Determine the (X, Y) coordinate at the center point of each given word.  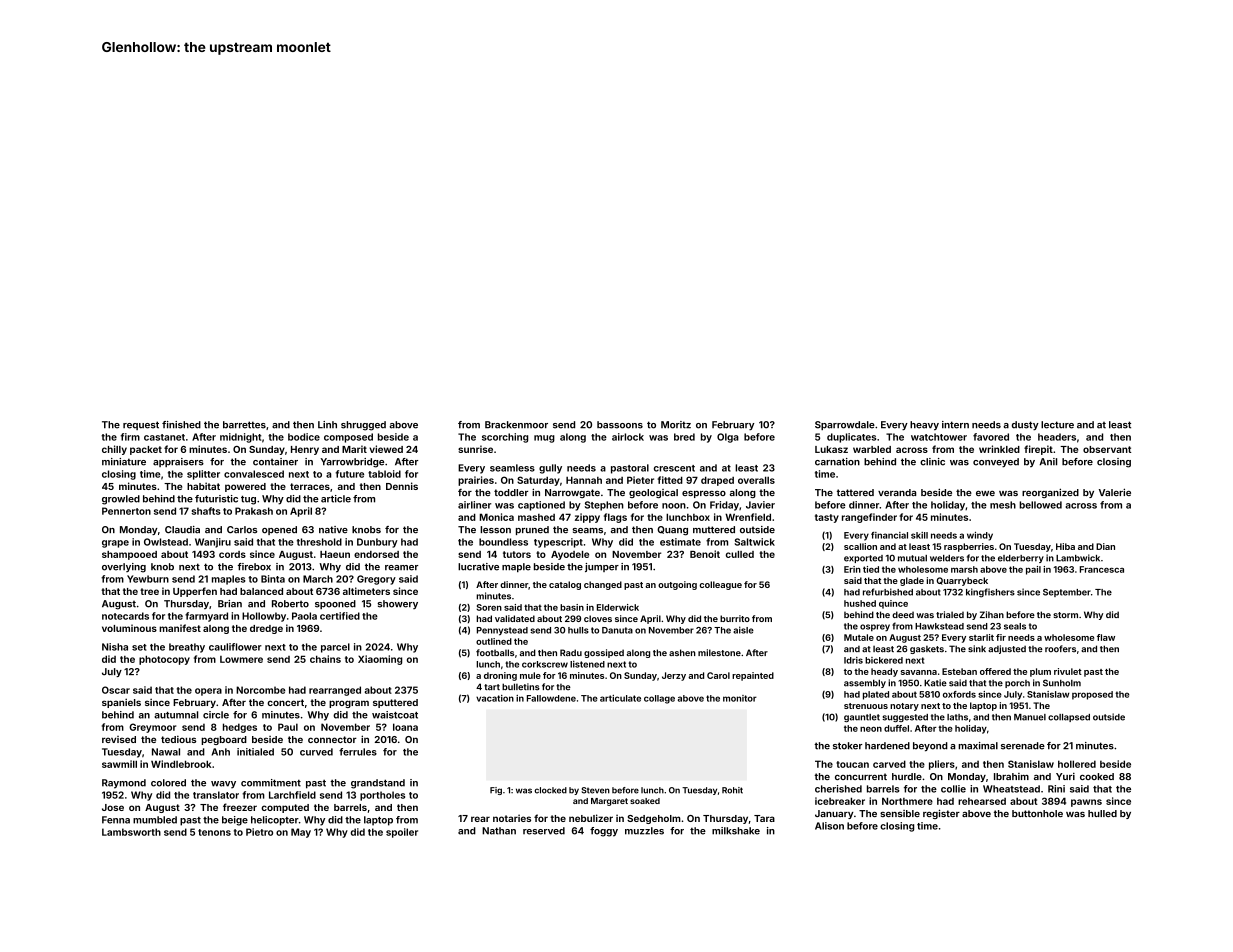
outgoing (677, 585)
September (1067, 593)
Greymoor (152, 728)
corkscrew (545, 664)
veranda (897, 492)
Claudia (182, 530)
